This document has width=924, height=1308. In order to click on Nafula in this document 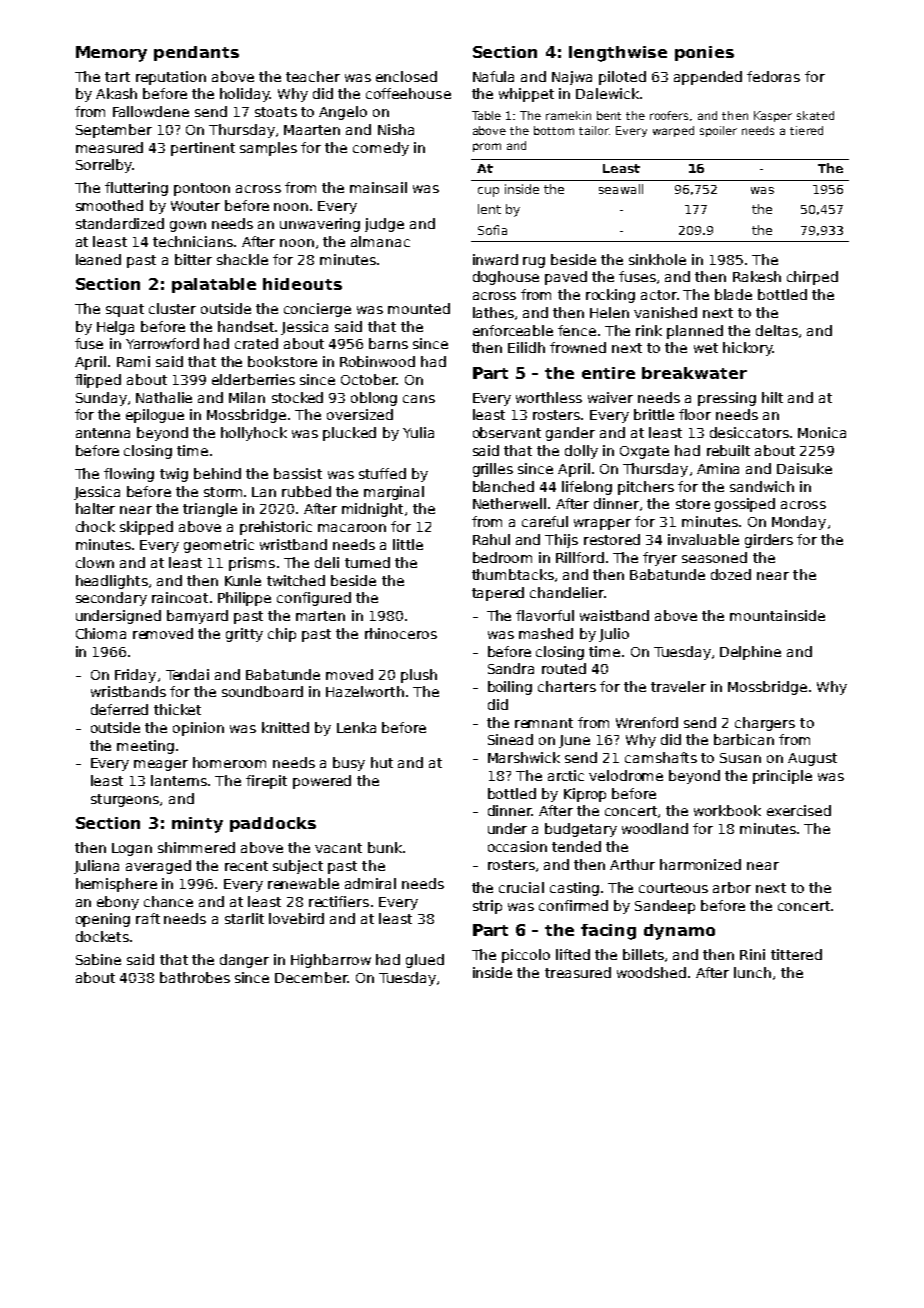, I will do `click(493, 76)`.
